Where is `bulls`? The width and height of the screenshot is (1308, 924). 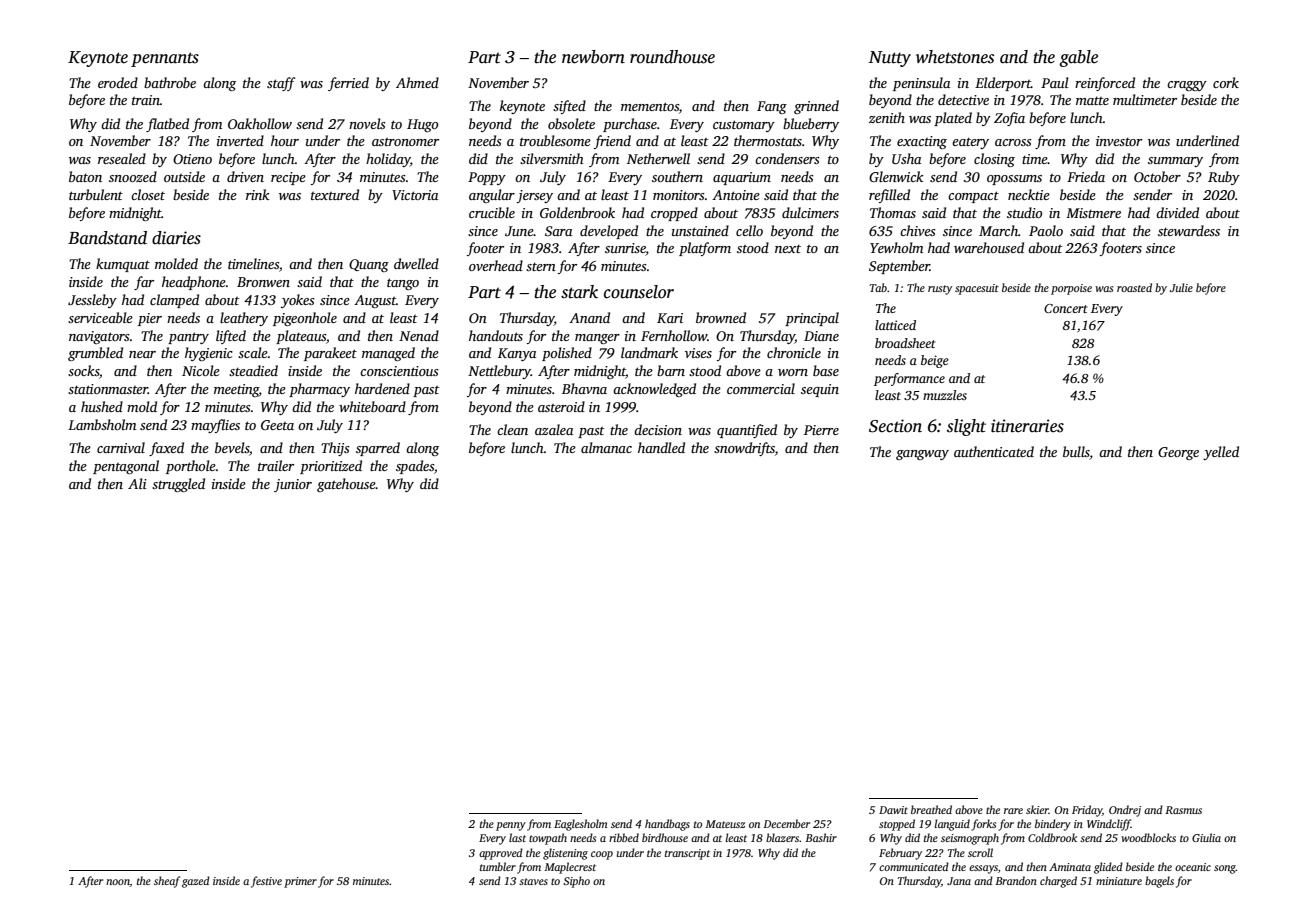 bulls is located at coordinates (1076, 451).
